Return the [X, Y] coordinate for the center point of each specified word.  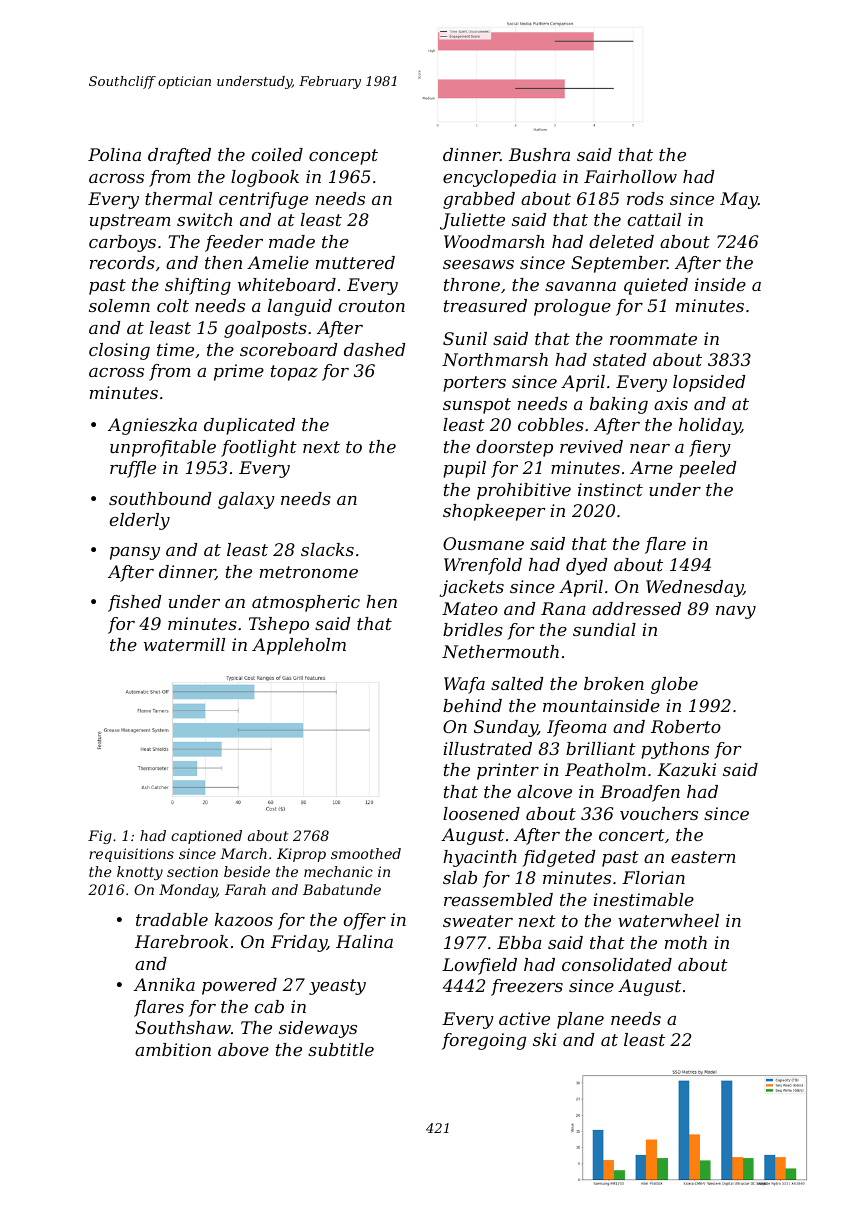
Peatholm [605, 769]
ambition [173, 1049]
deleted [621, 241]
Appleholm [299, 646]
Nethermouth [500, 651]
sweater [478, 921]
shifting [198, 286]
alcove [544, 791]
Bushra [539, 154]
